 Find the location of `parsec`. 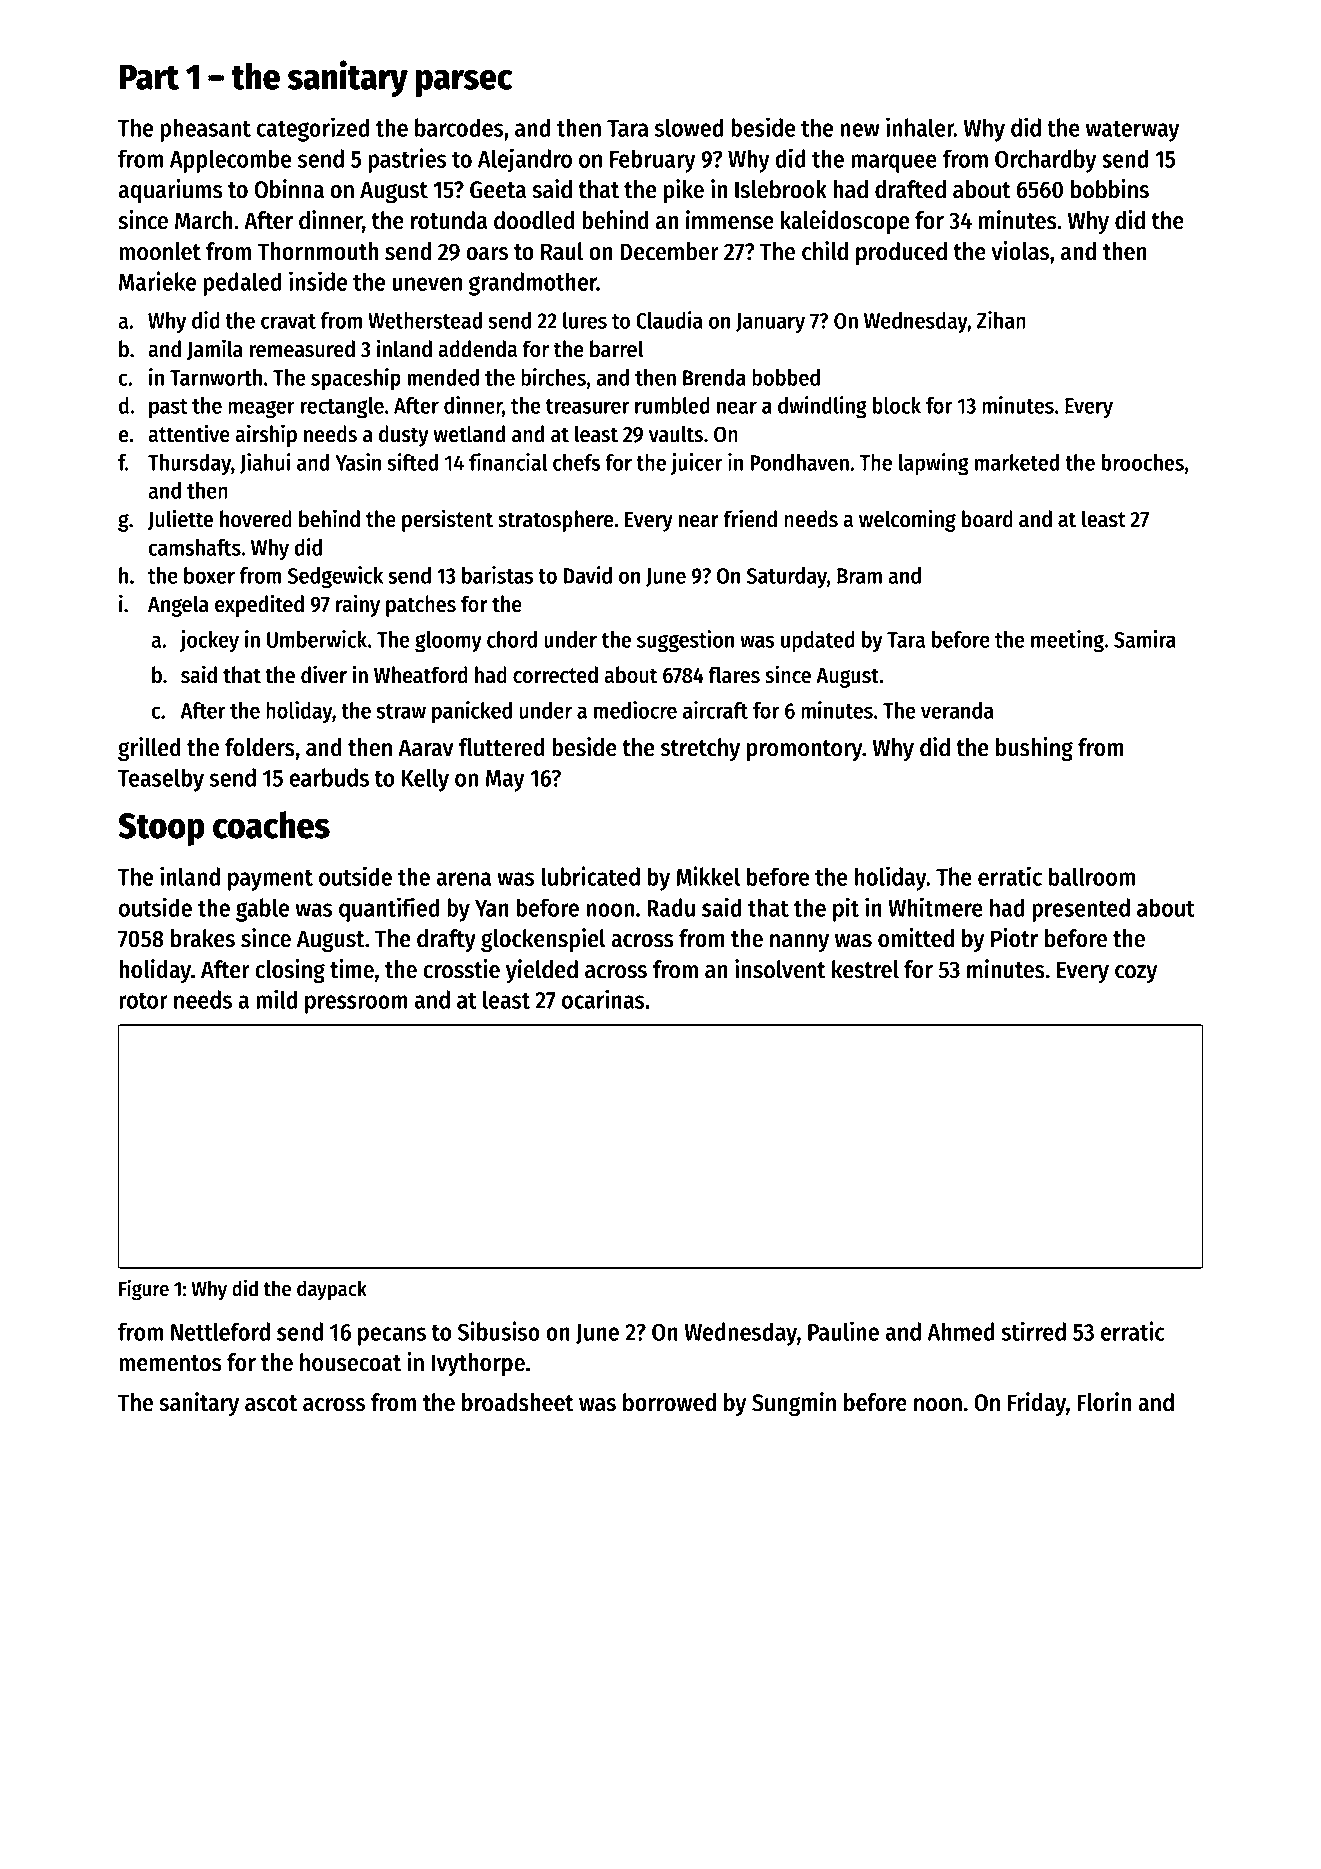

parsec is located at coordinates (464, 83).
